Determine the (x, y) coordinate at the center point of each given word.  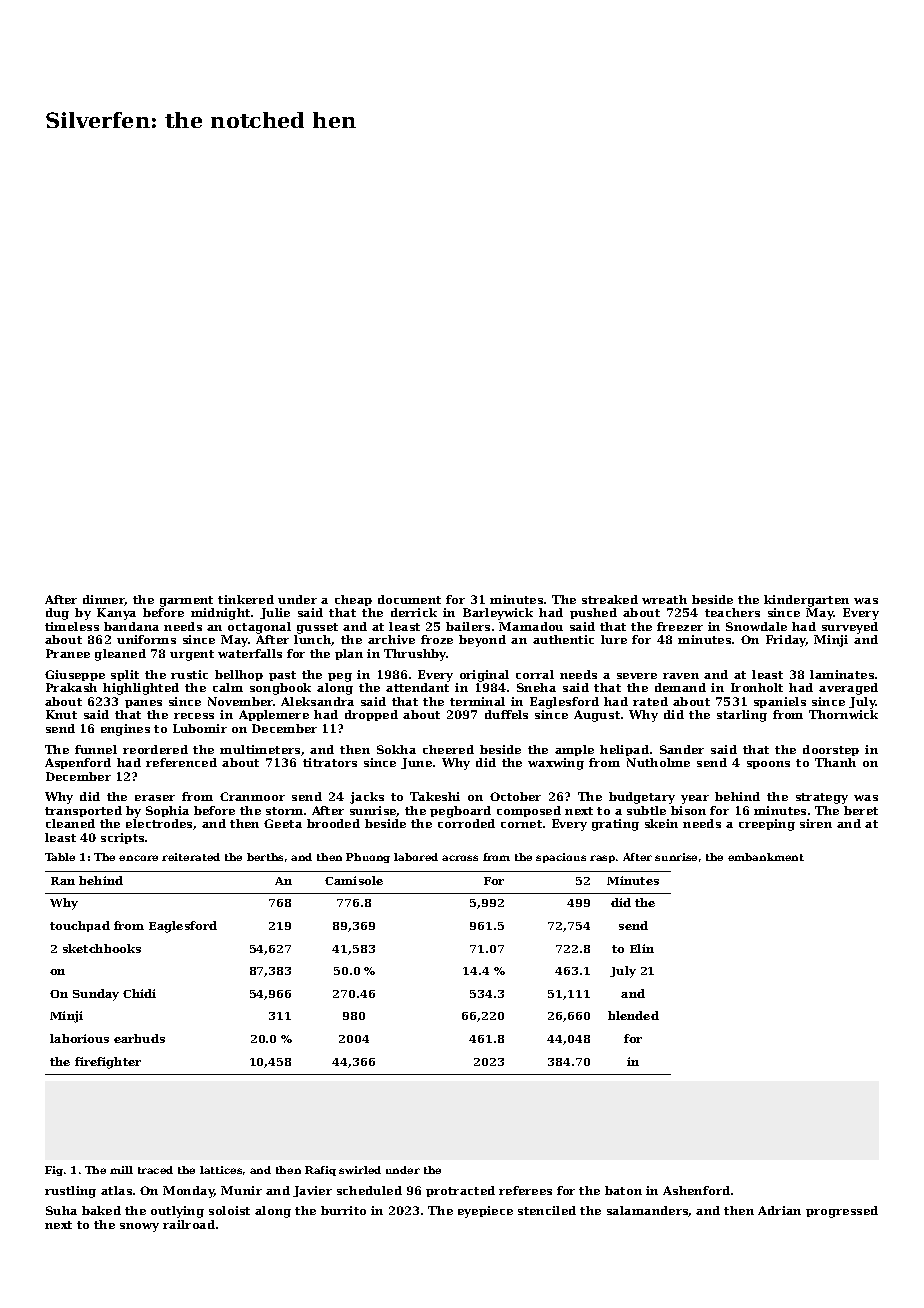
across (460, 858)
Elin (642, 948)
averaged (848, 689)
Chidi (139, 993)
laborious (79, 1038)
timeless (72, 626)
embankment (766, 857)
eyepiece (485, 1212)
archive (391, 639)
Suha (61, 1210)
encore (138, 858)
